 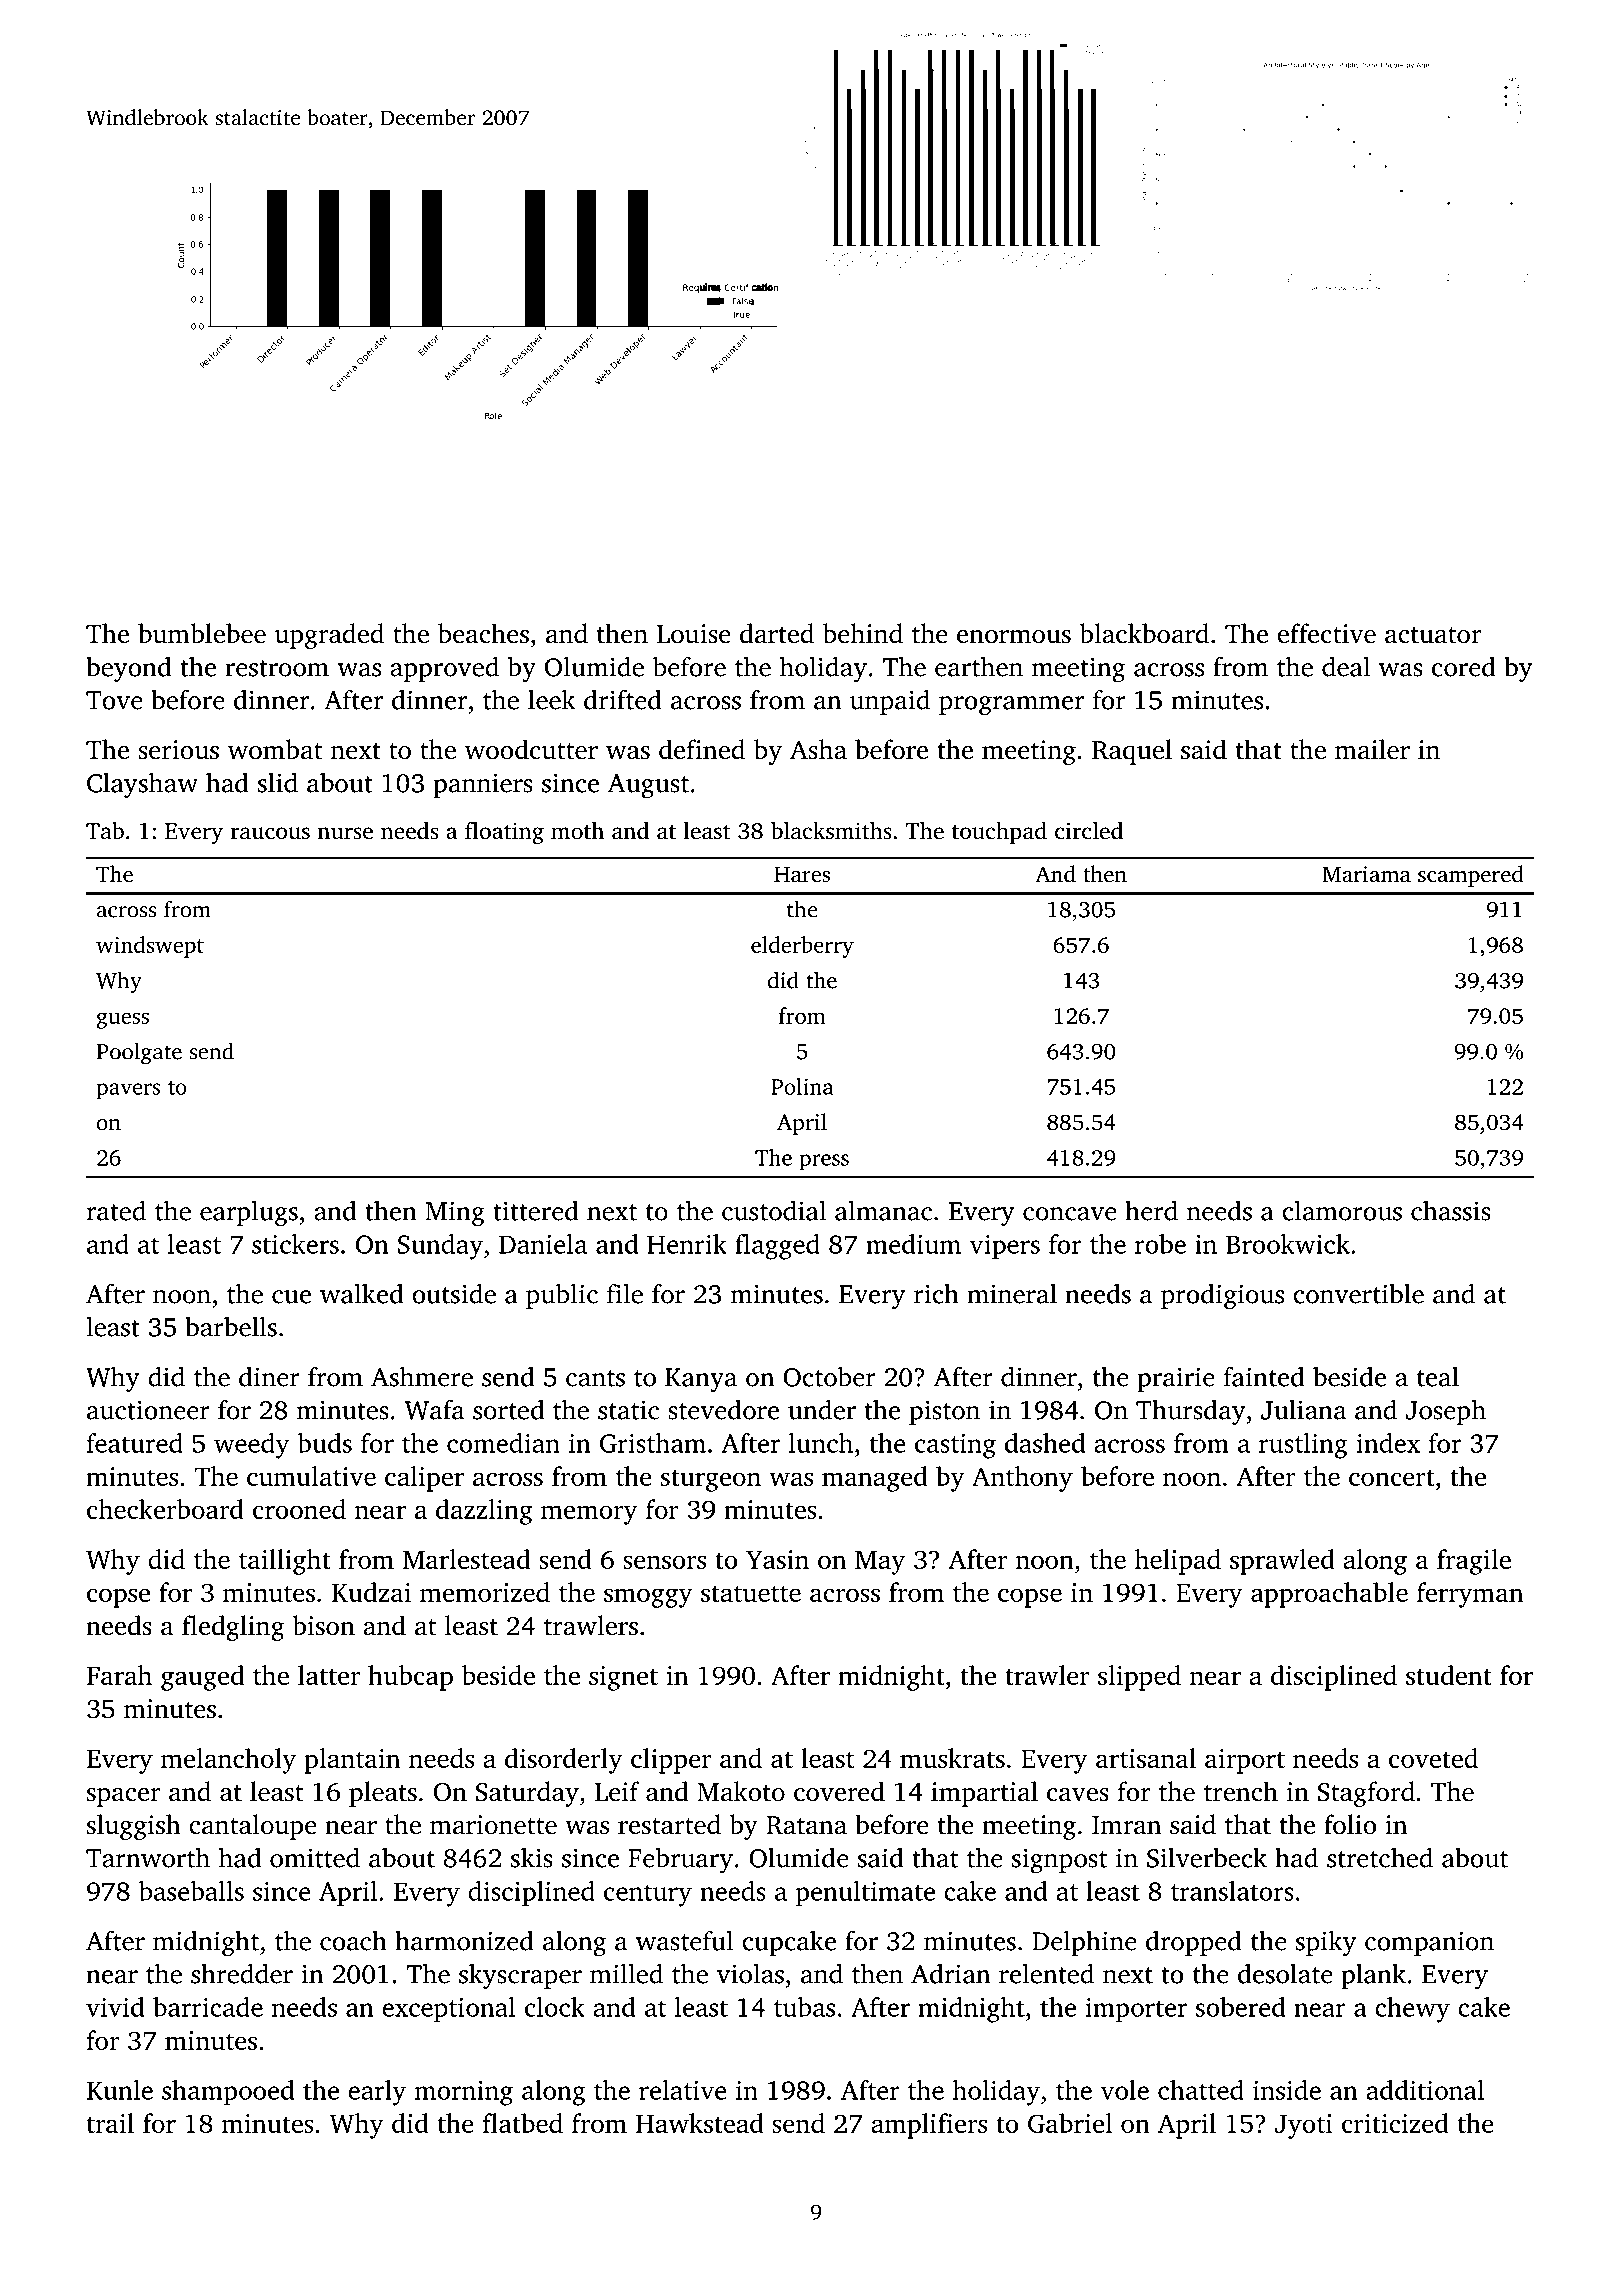 I want to click on signet, so click(x=623, y=1678).
